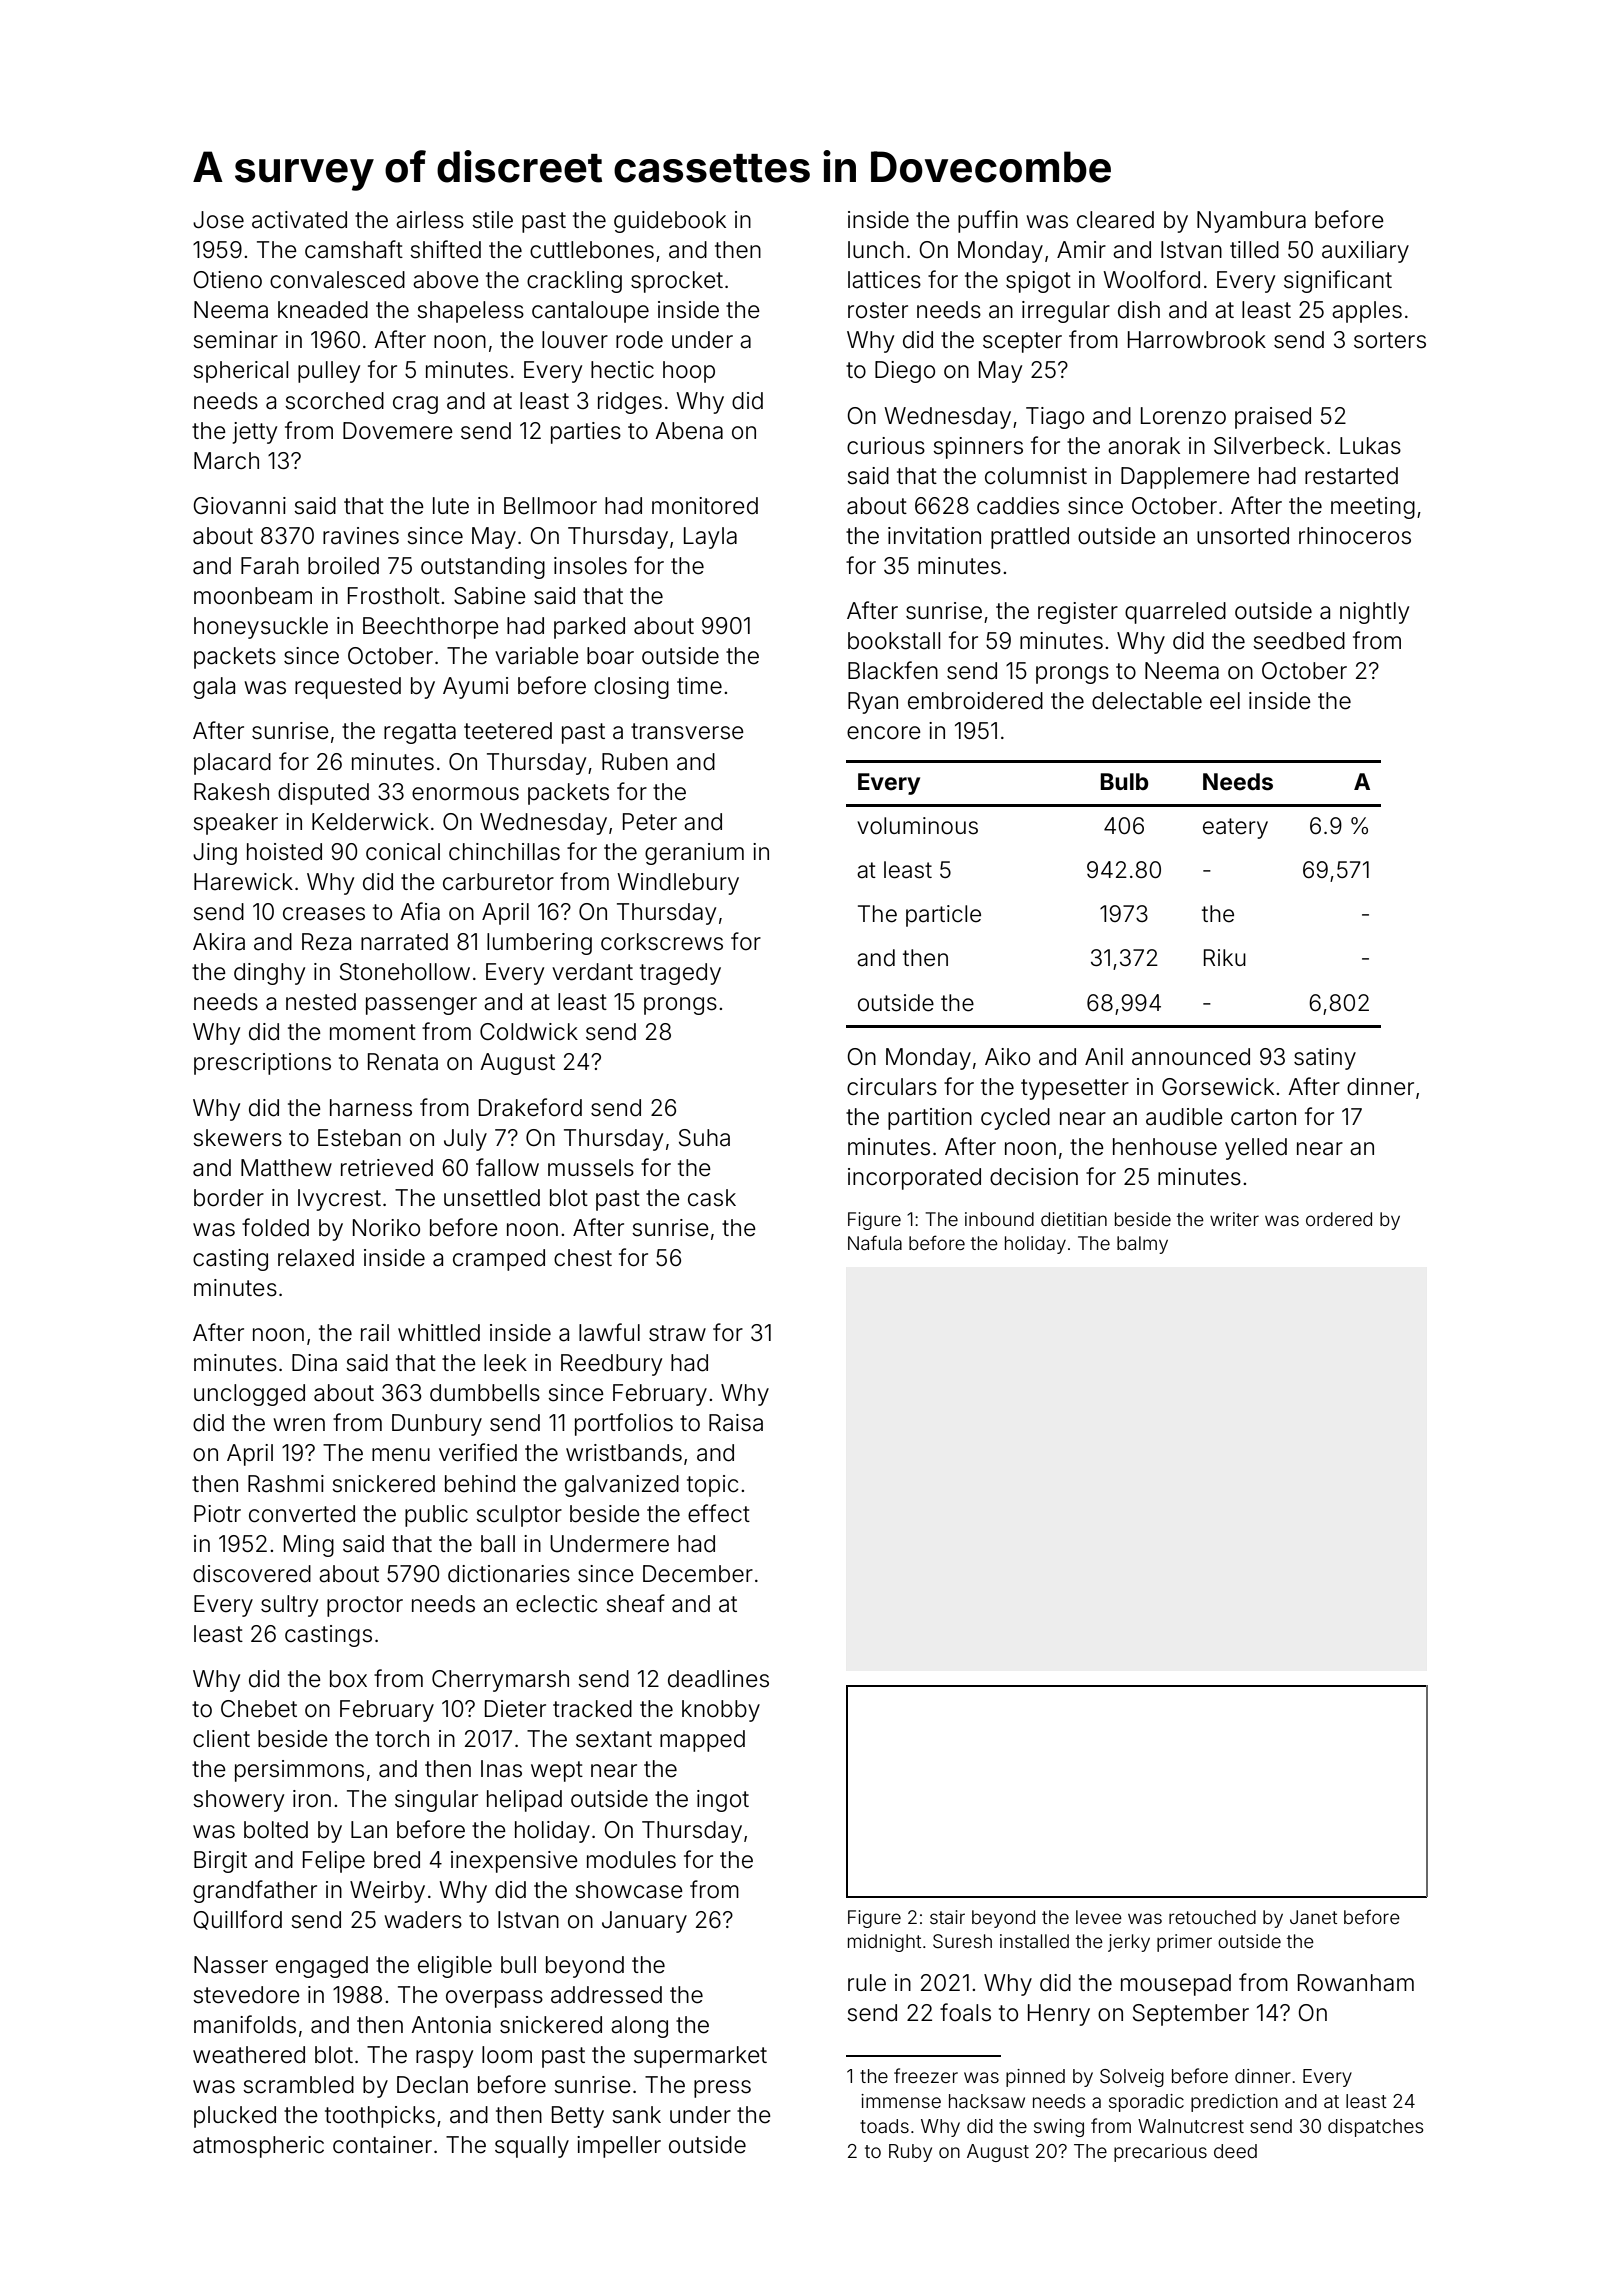  I want to click on dictionaries, so click(509, 1574).
